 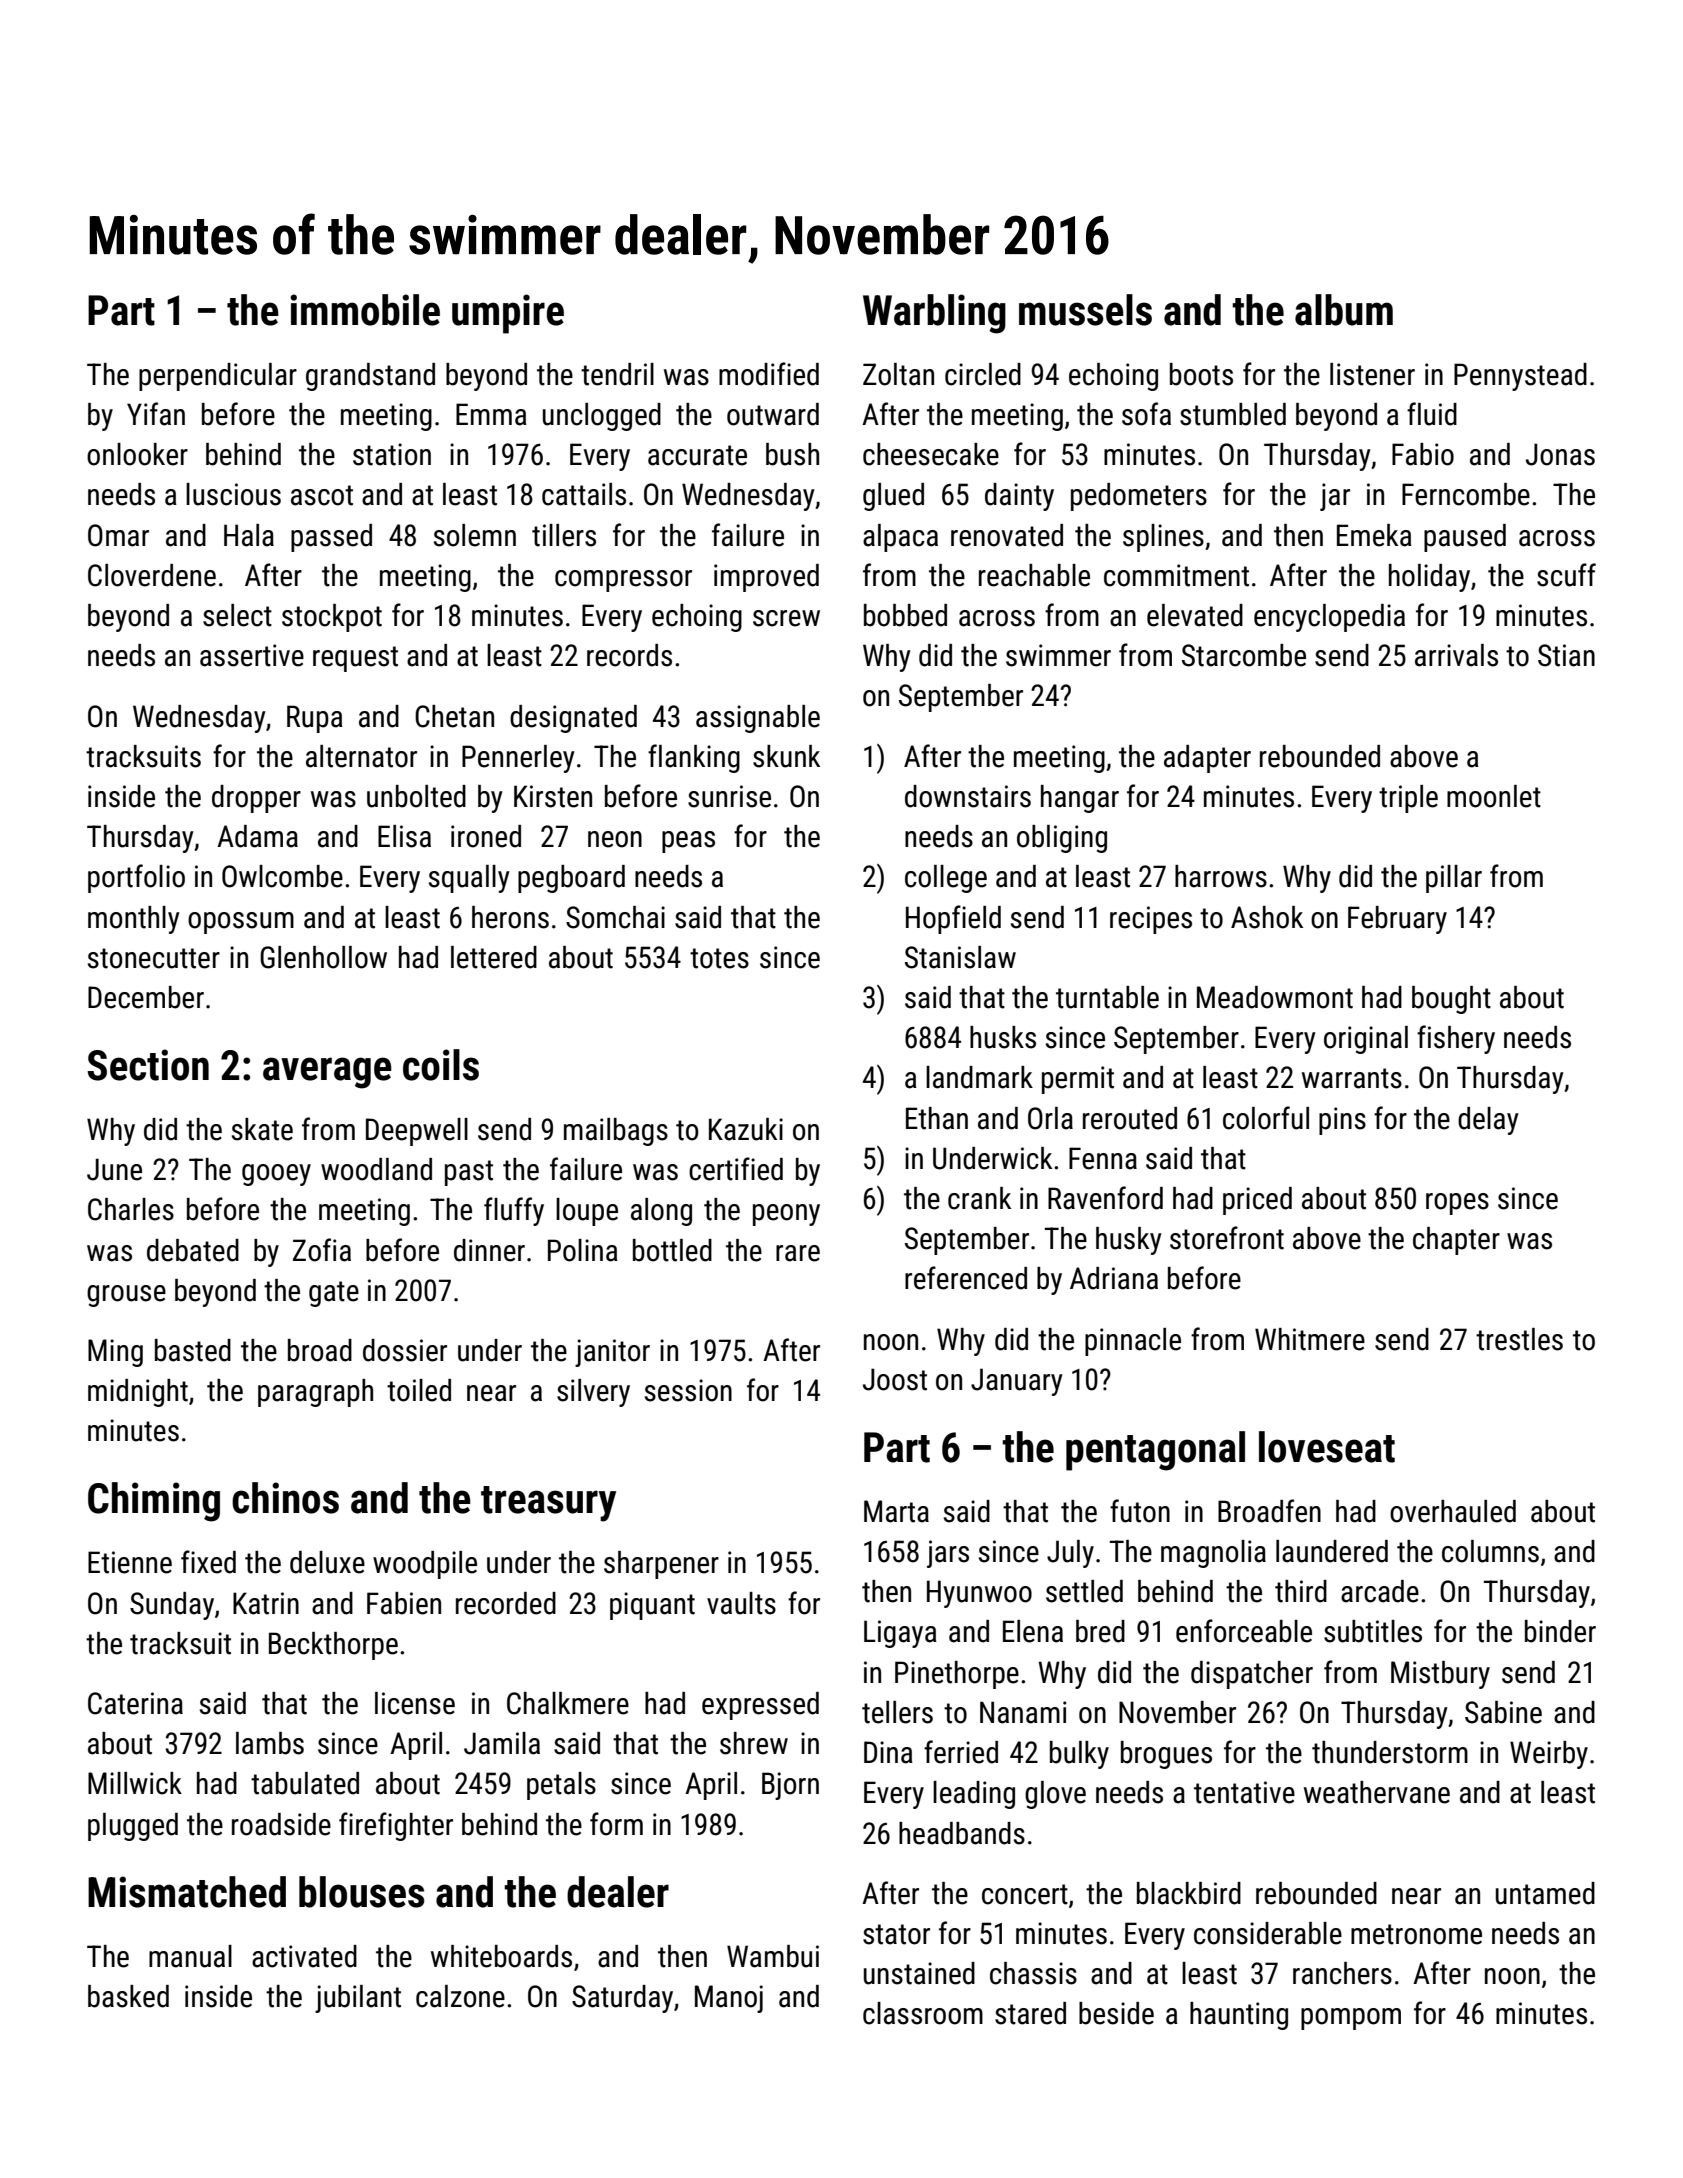 What do you see at coordinates (128, 1996) in the image?
I see `basked` at bounding box center [128, 1996].
